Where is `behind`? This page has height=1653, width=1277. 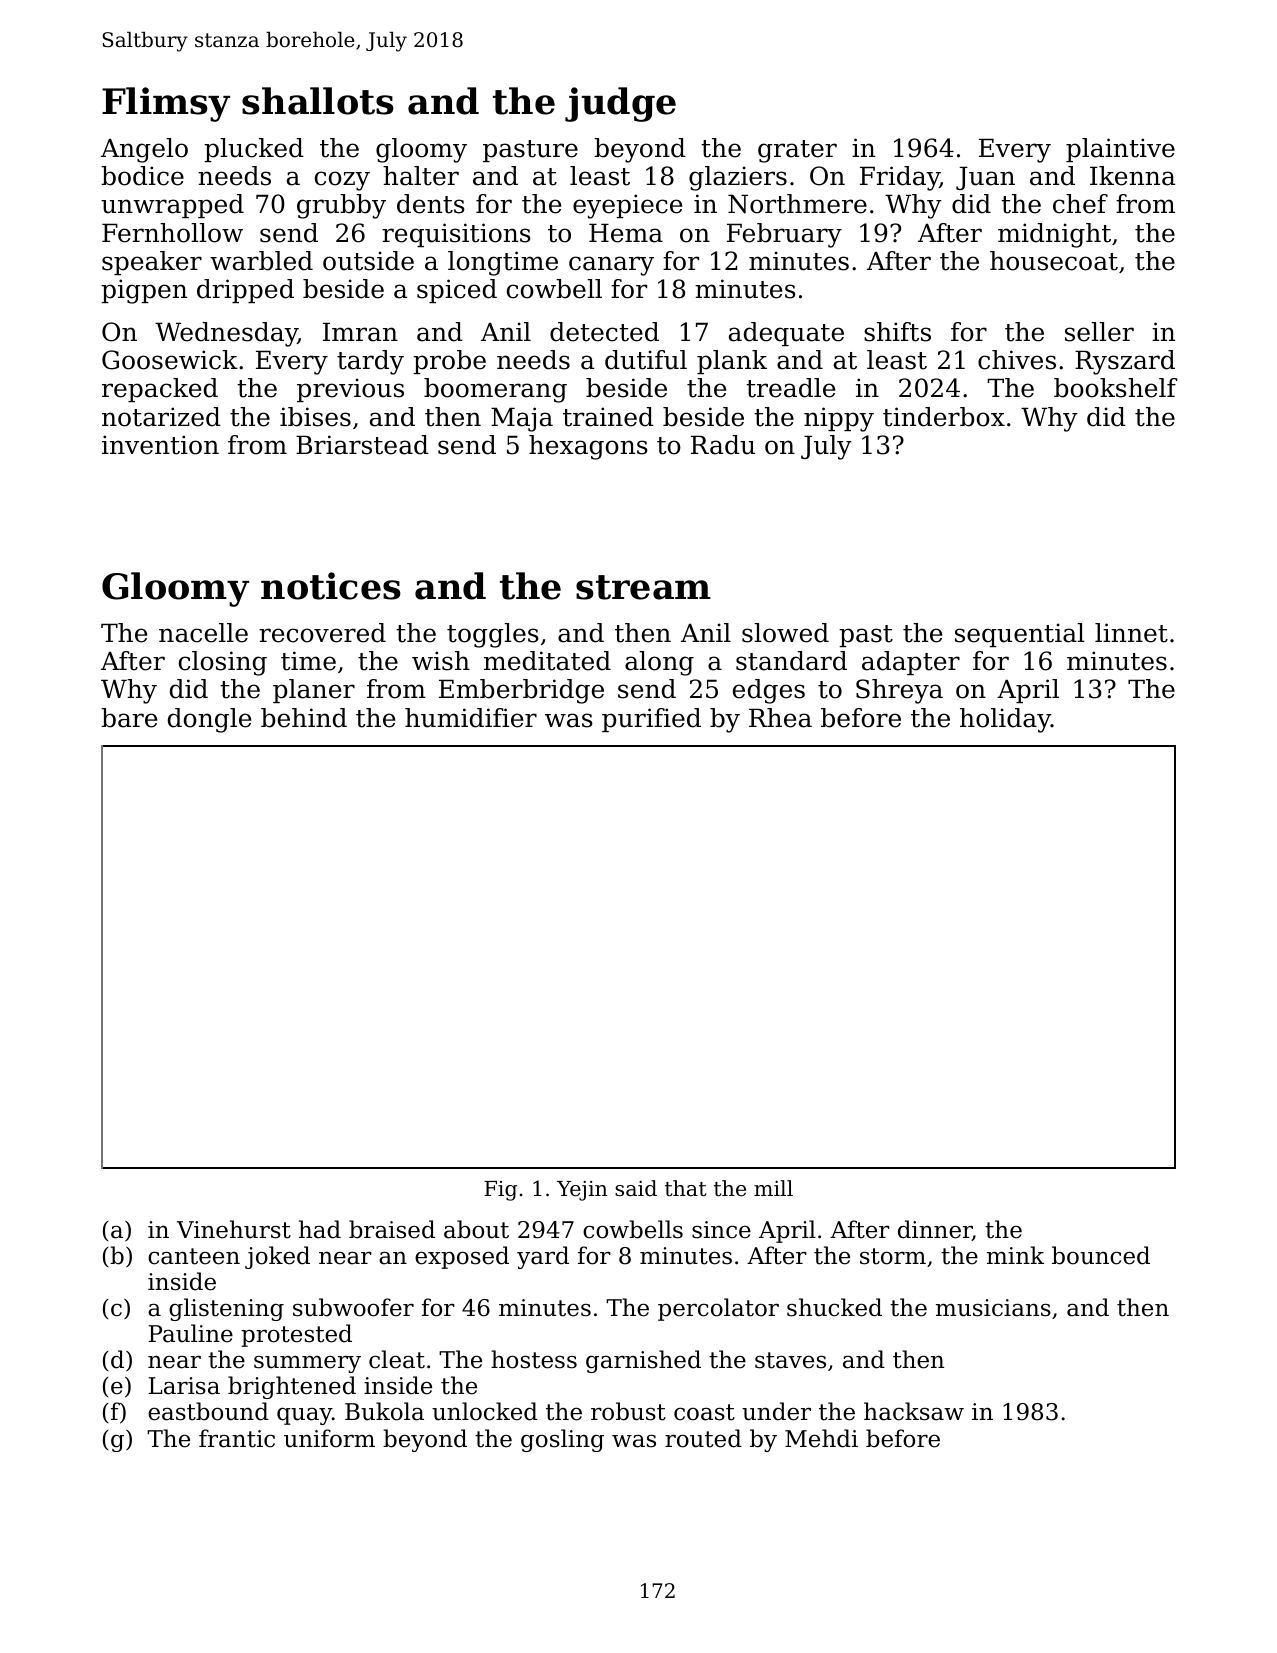 behind is located at coordinates (304, 718).
